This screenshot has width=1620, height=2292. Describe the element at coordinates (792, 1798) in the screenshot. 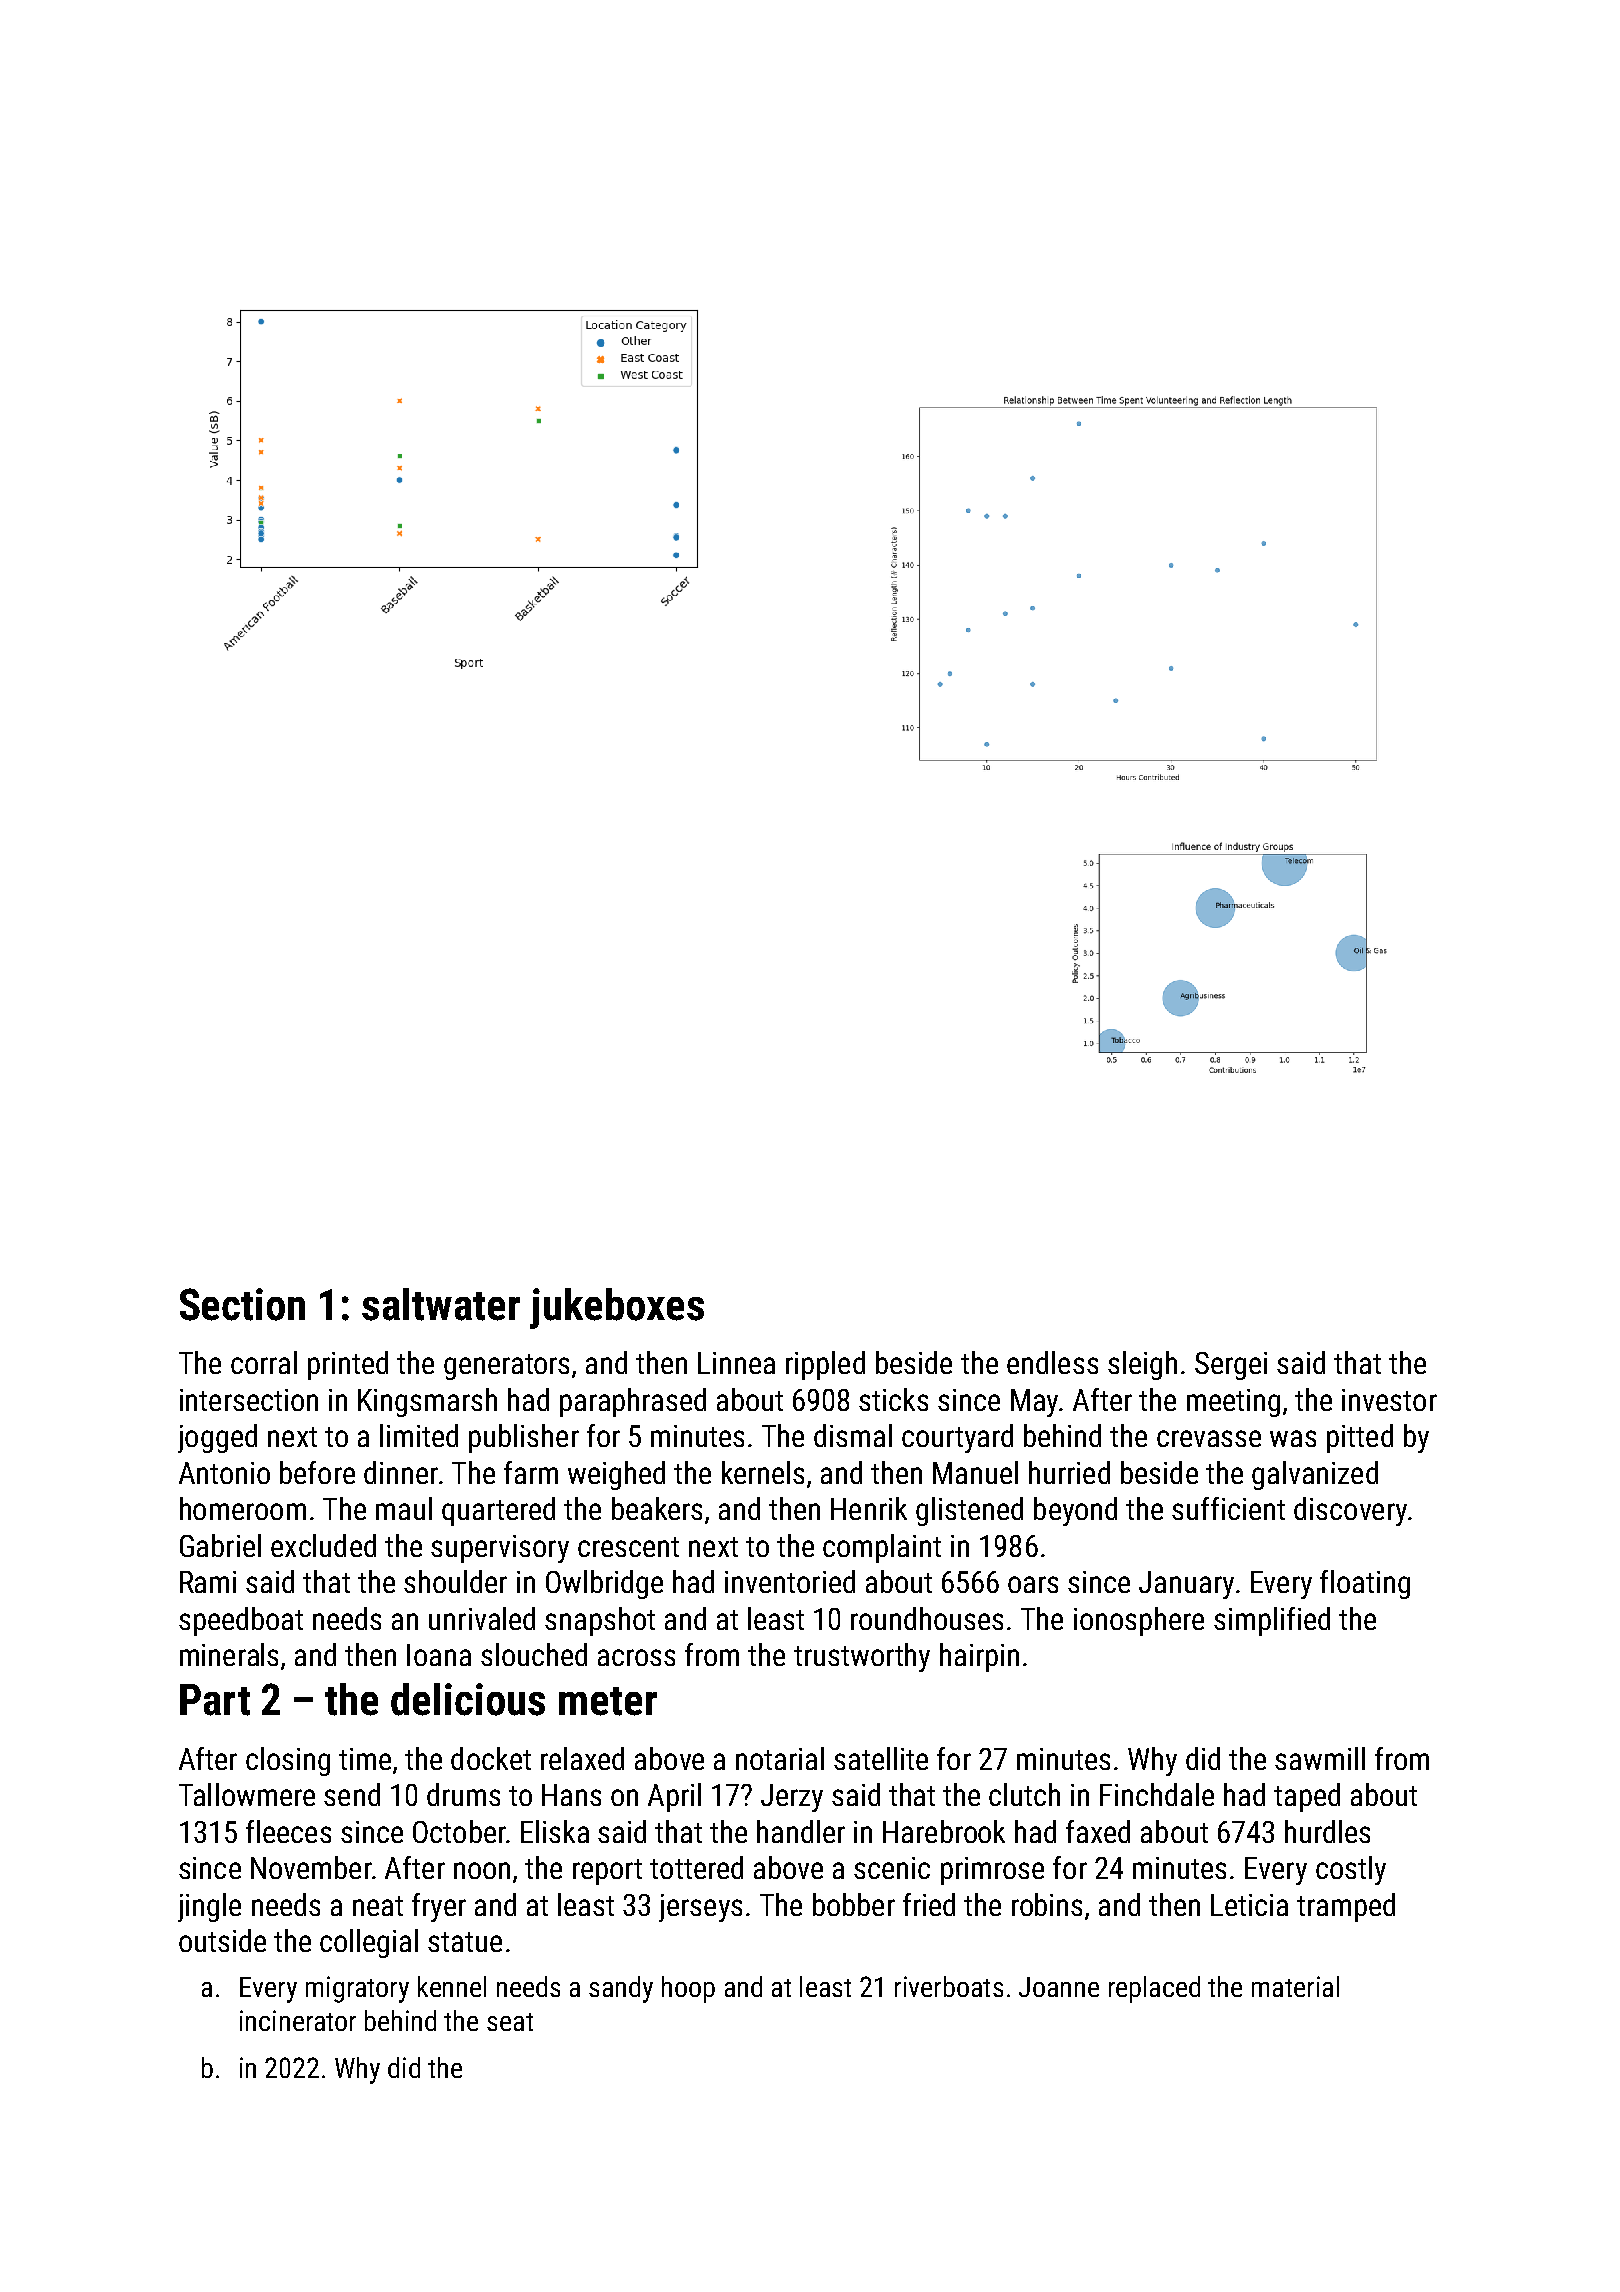

I see `Jerzy` at that location.
